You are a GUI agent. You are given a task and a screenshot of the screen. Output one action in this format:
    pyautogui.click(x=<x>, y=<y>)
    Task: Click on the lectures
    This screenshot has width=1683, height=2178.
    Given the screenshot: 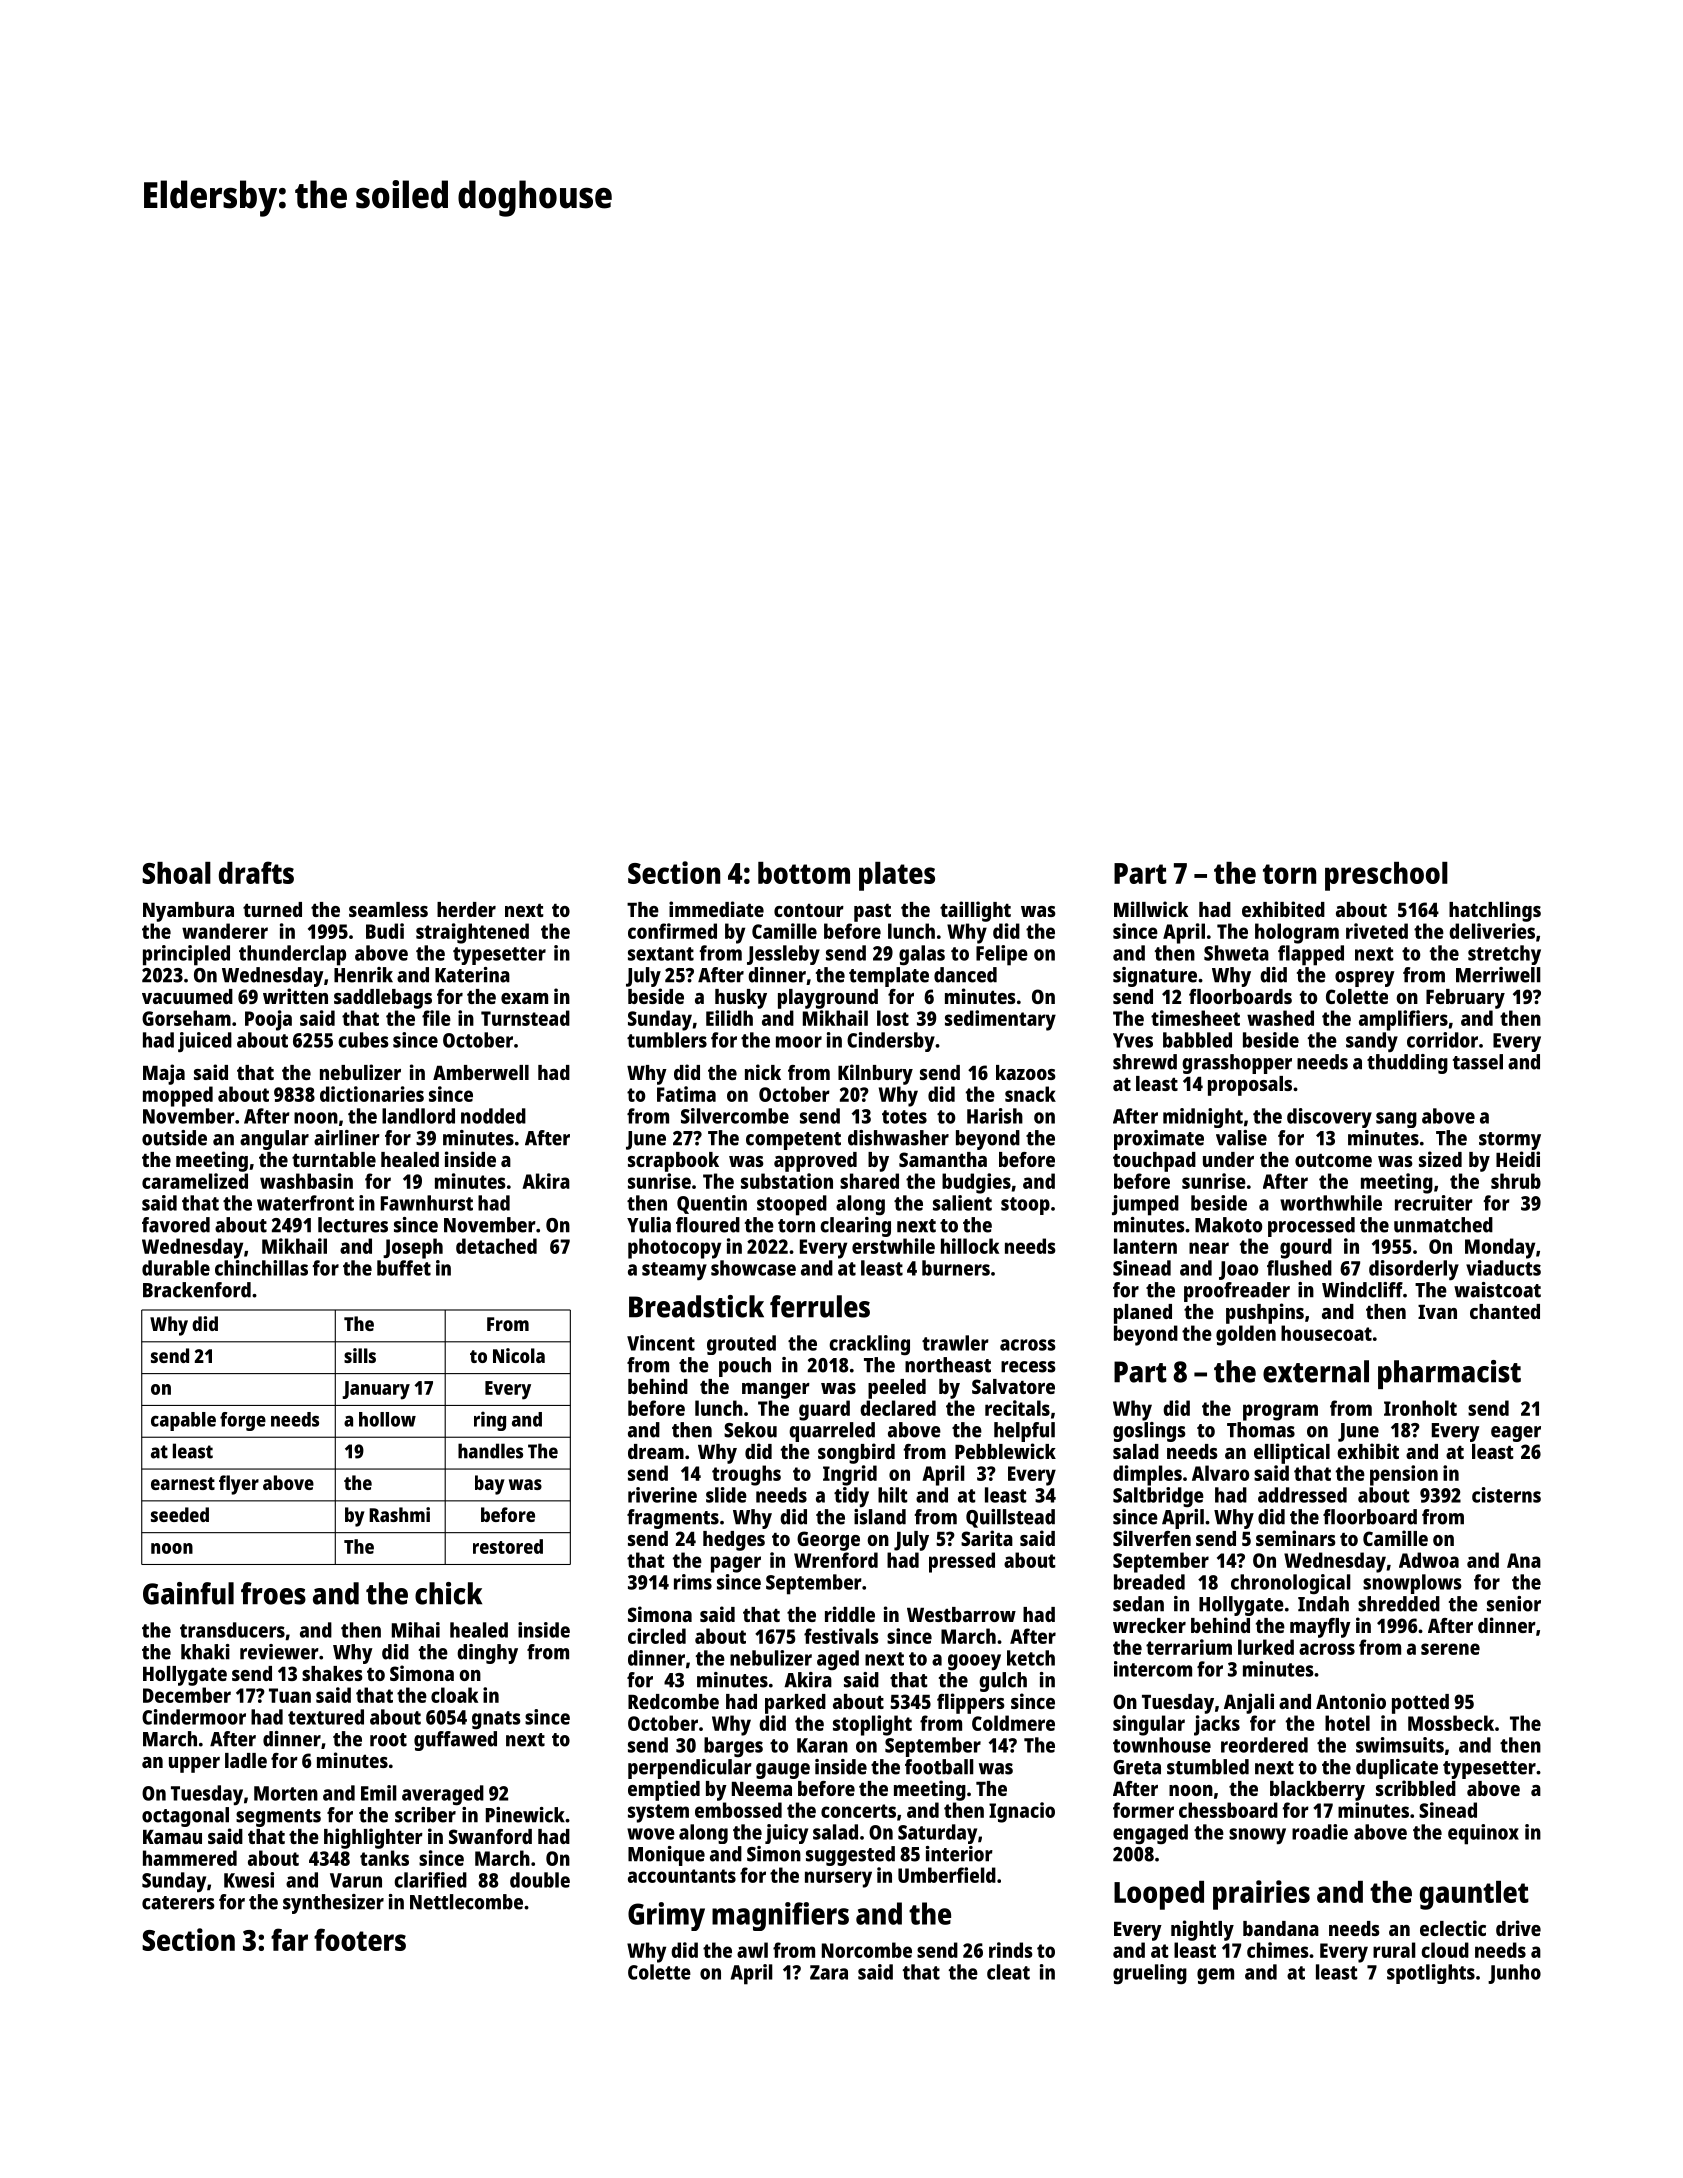 What is the action you would take?
    pyautogui.click(x=353, y=1225)
